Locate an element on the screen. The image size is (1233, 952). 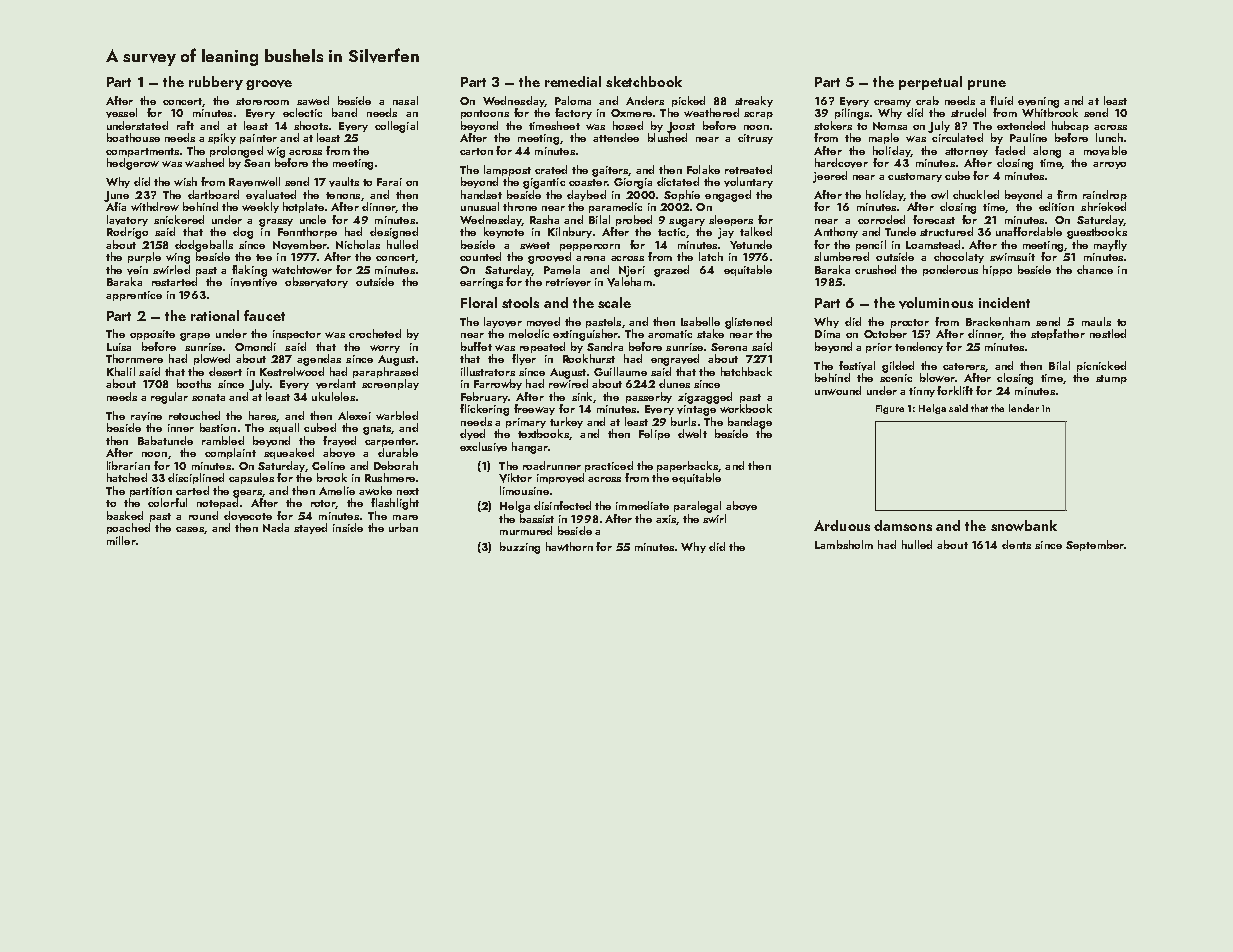
nestled is located at coordinates (1108, 333).
